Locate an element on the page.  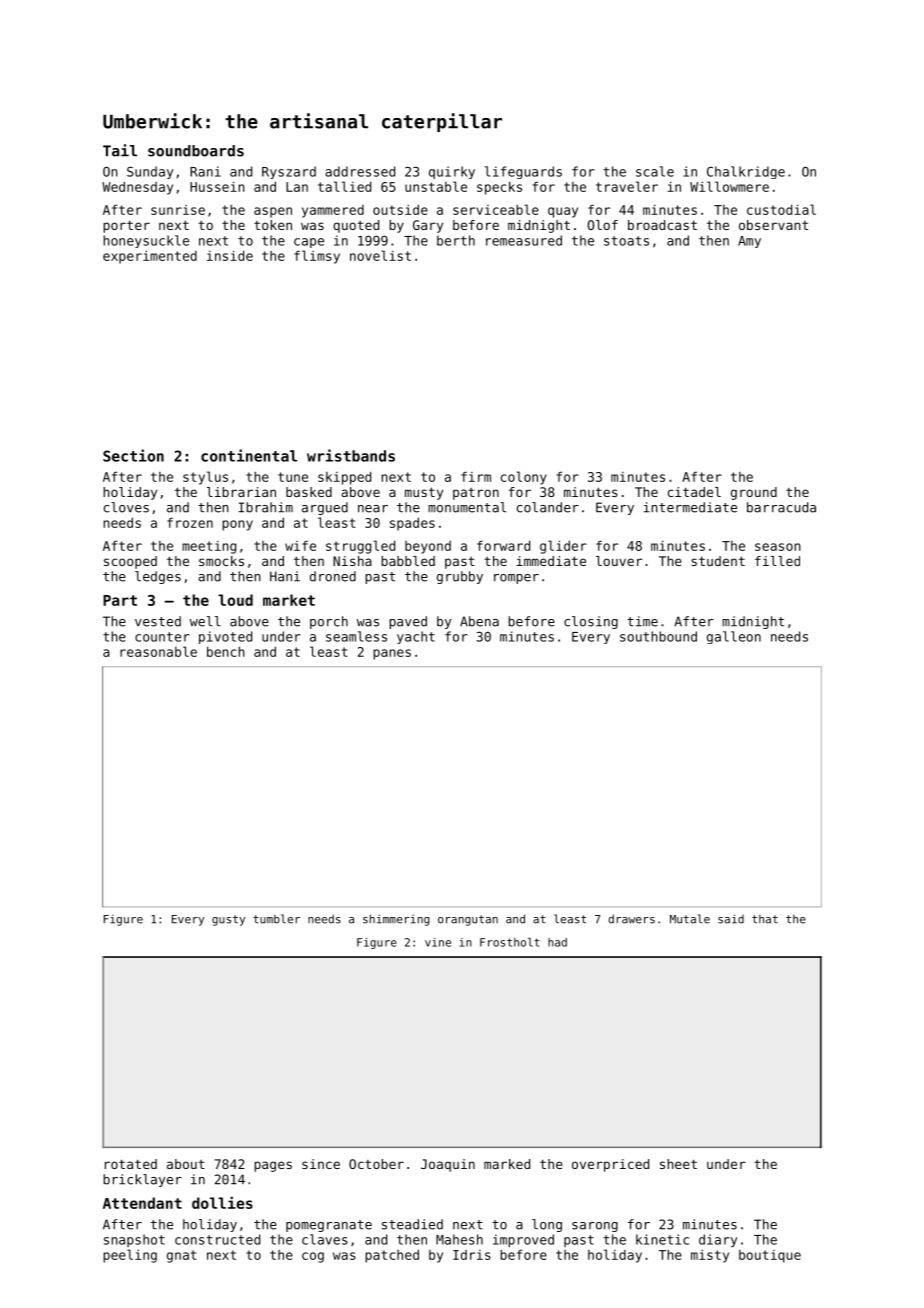
had is located at coordinates (557, 942).
